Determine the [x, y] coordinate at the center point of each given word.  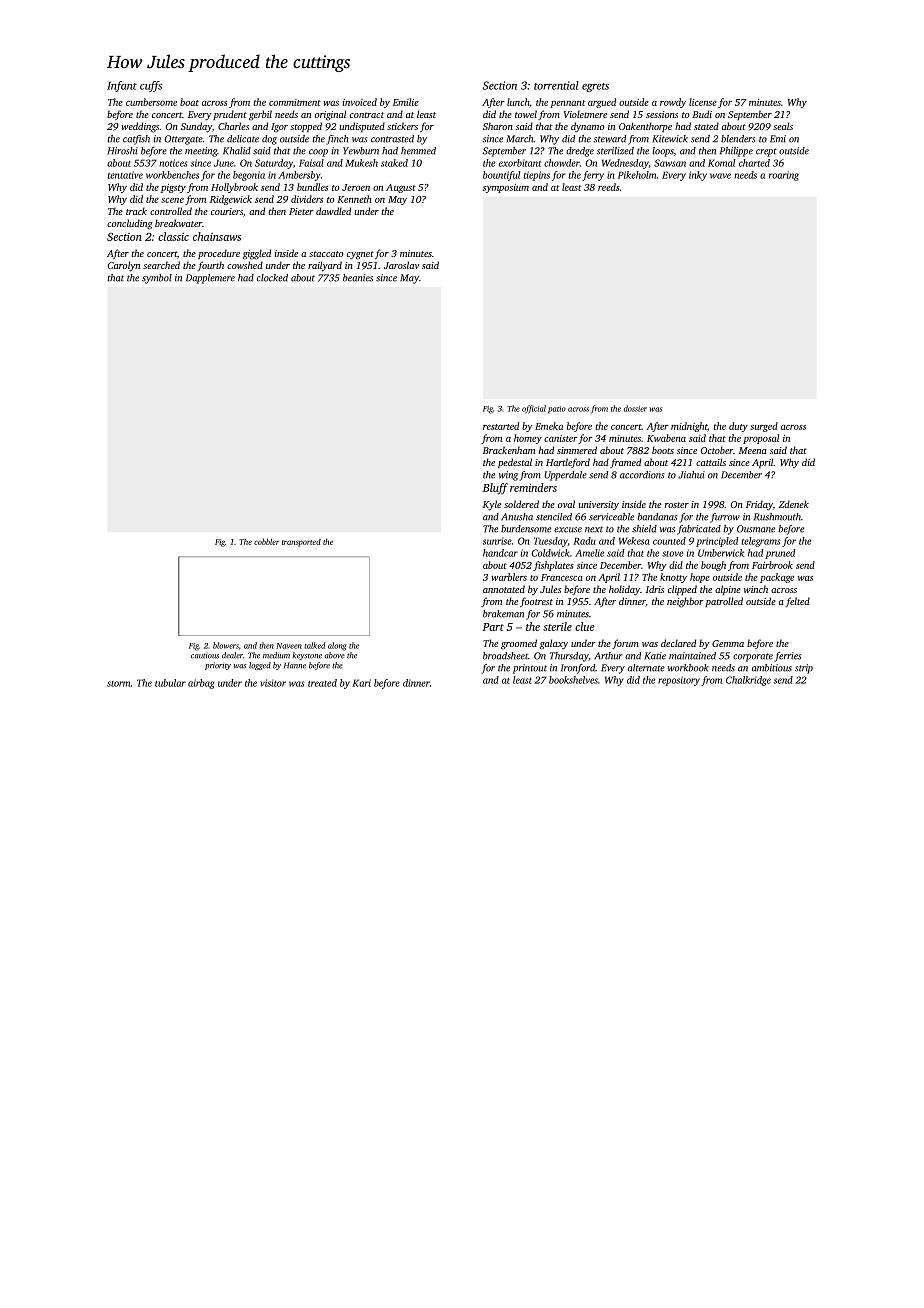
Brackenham [509, 450]
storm [119, 684]
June [224, 163]
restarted [501, 426]
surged [764, 427]
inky [698, 176]
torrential [556, 85]
